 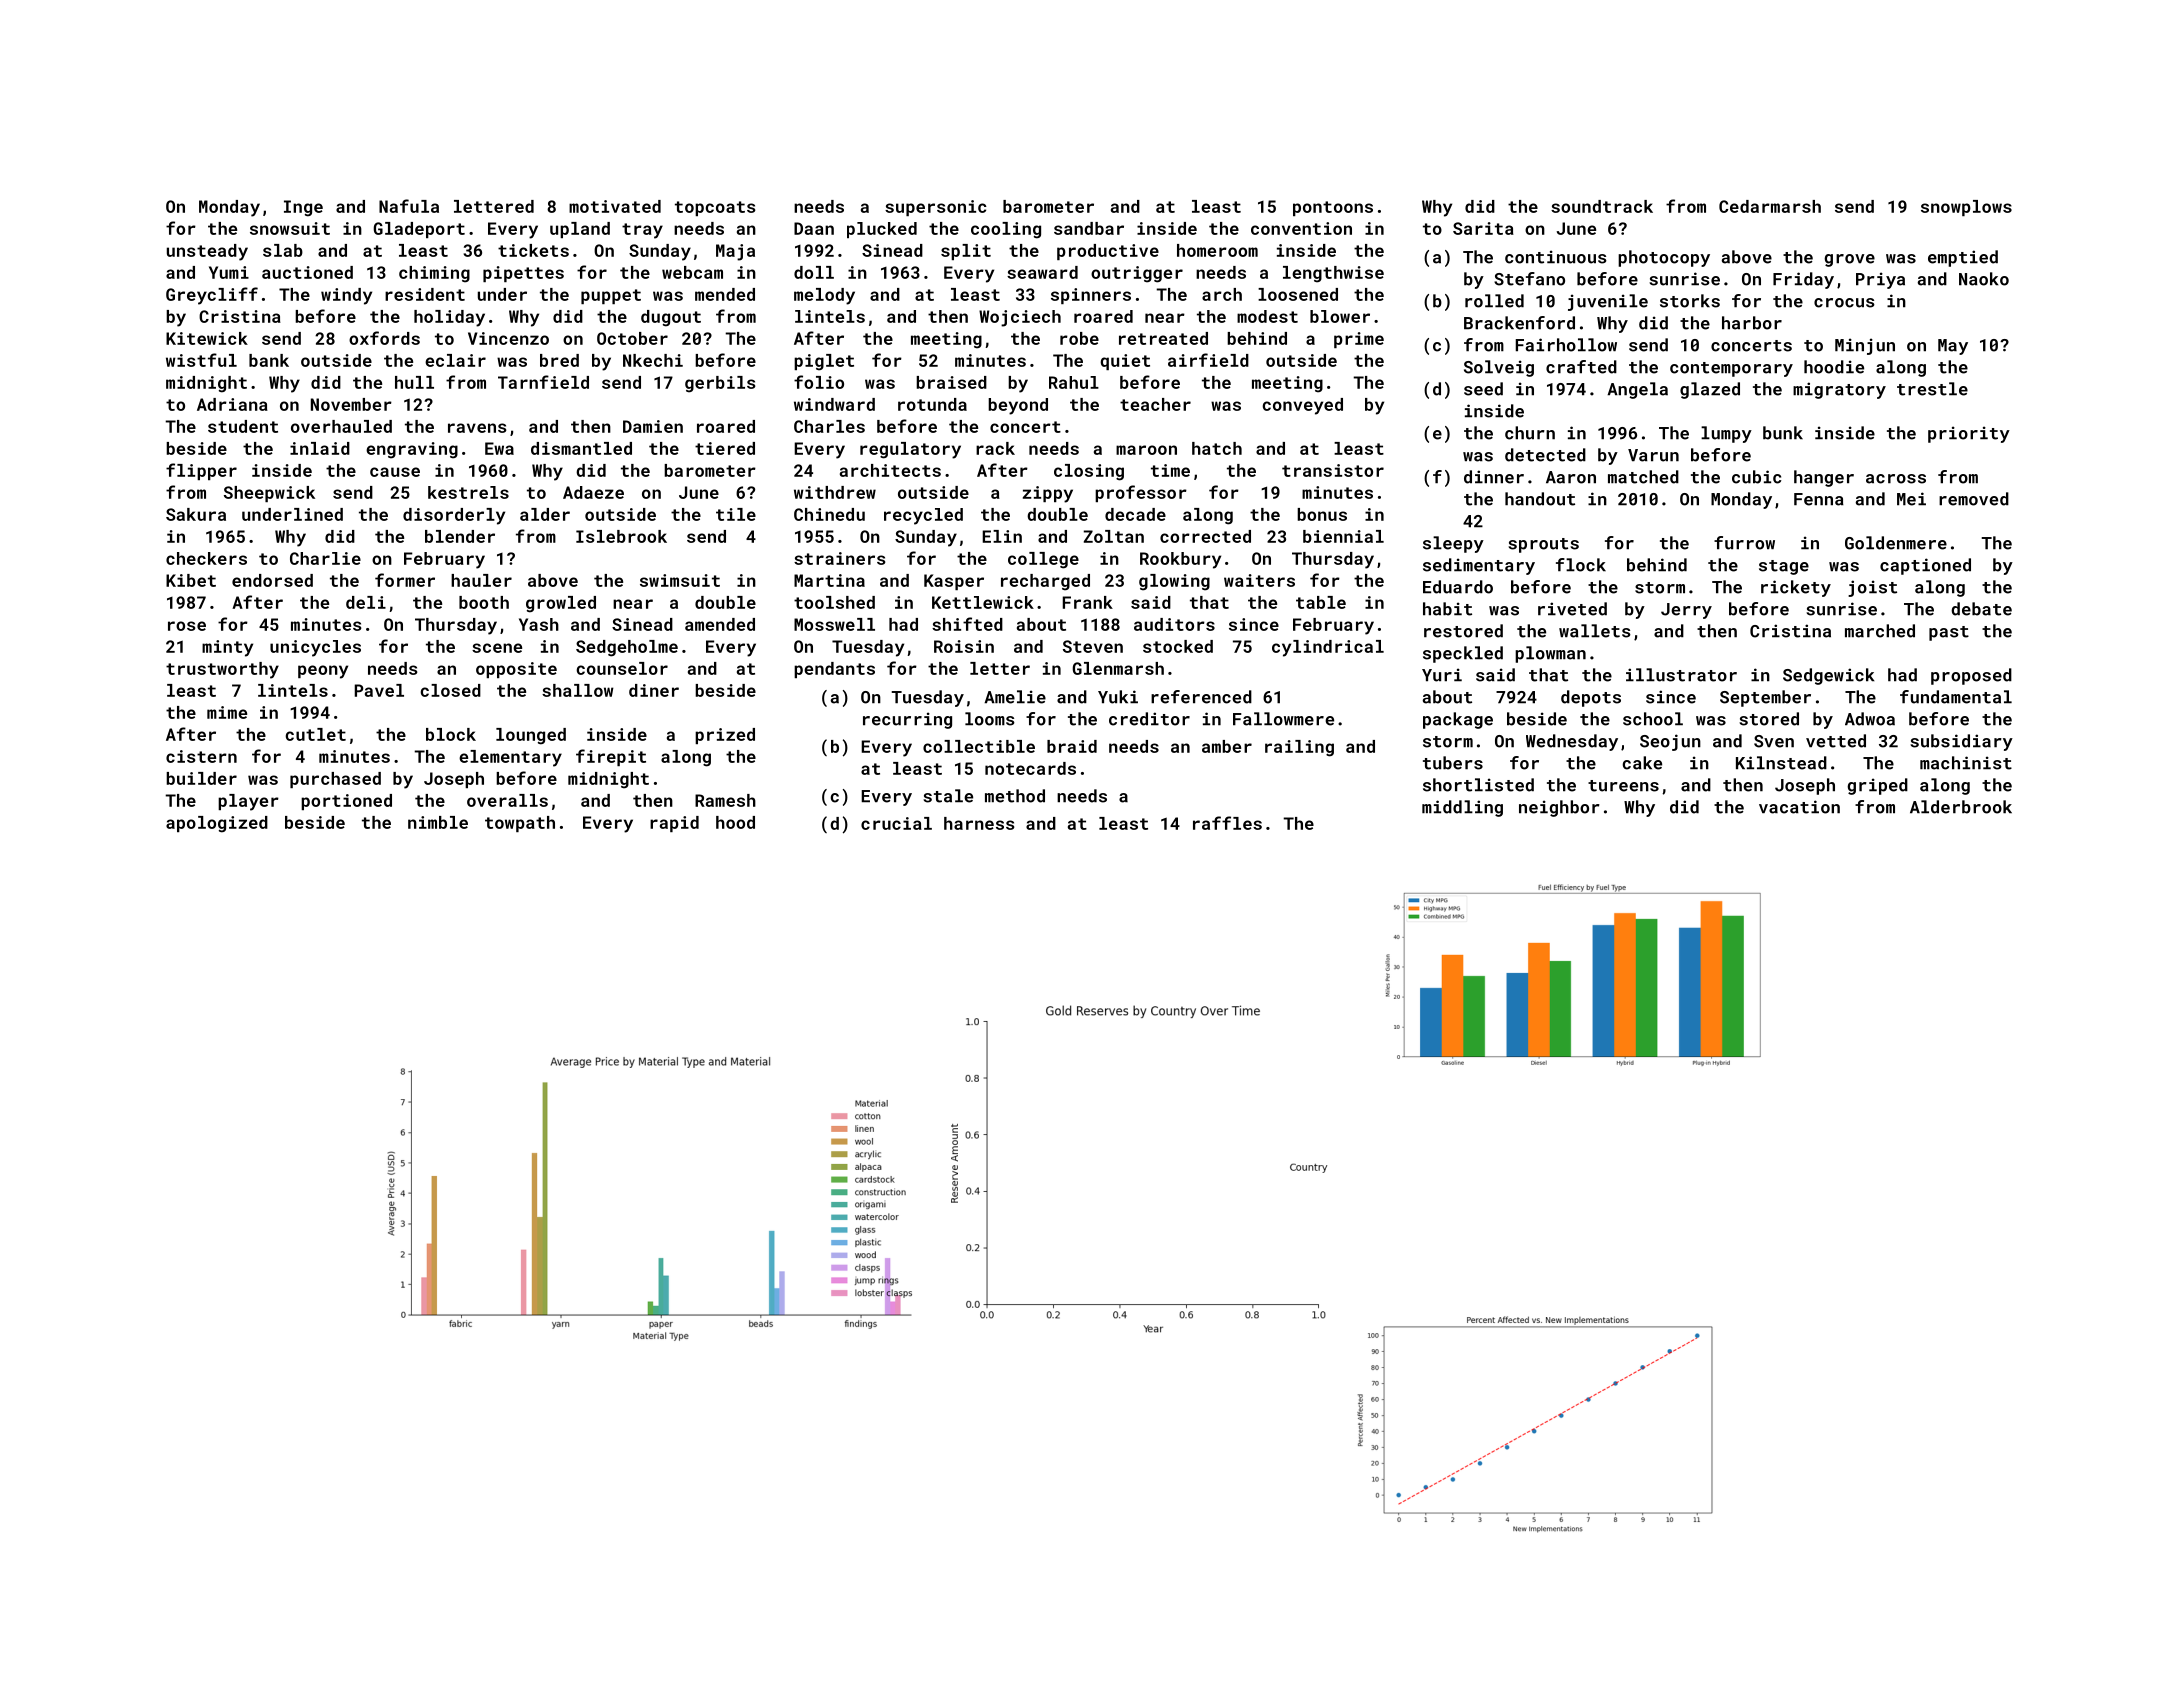 What do you see at coordinates (1966, 208) in the page?
I see `snowplows` at bounding box center [1966, 208].
